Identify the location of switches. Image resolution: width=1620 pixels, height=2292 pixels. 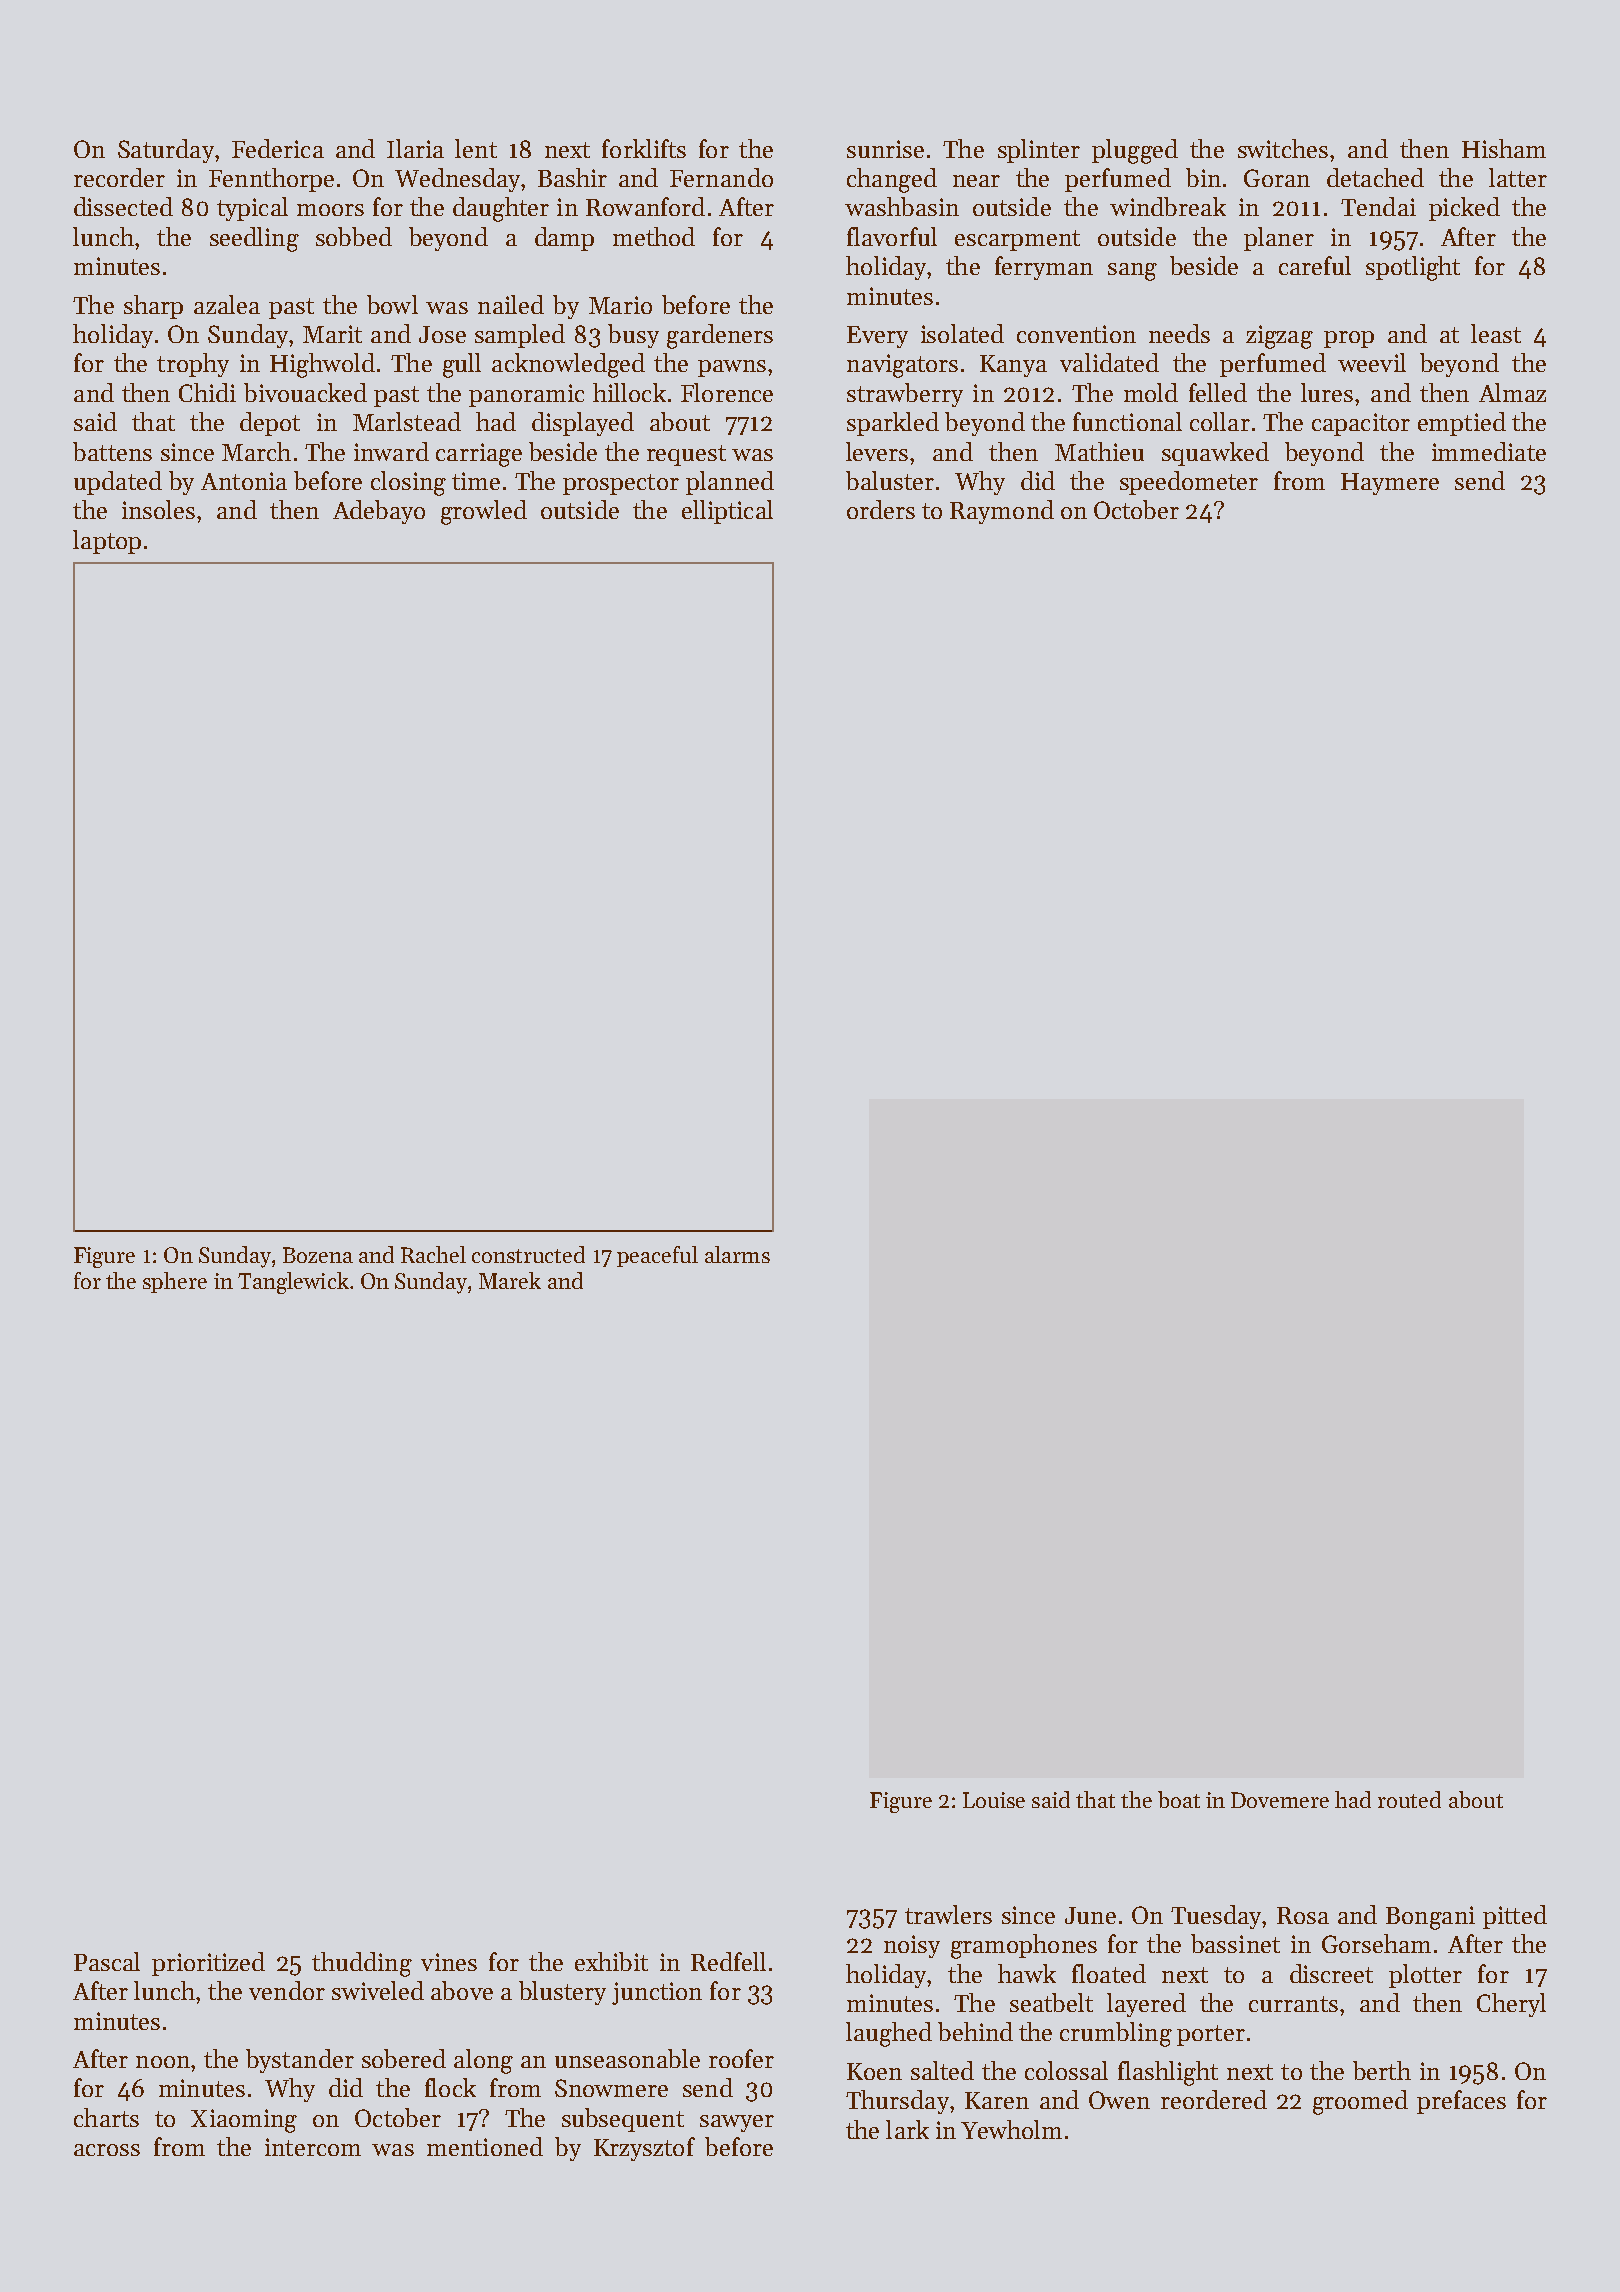
(1283, 148).
